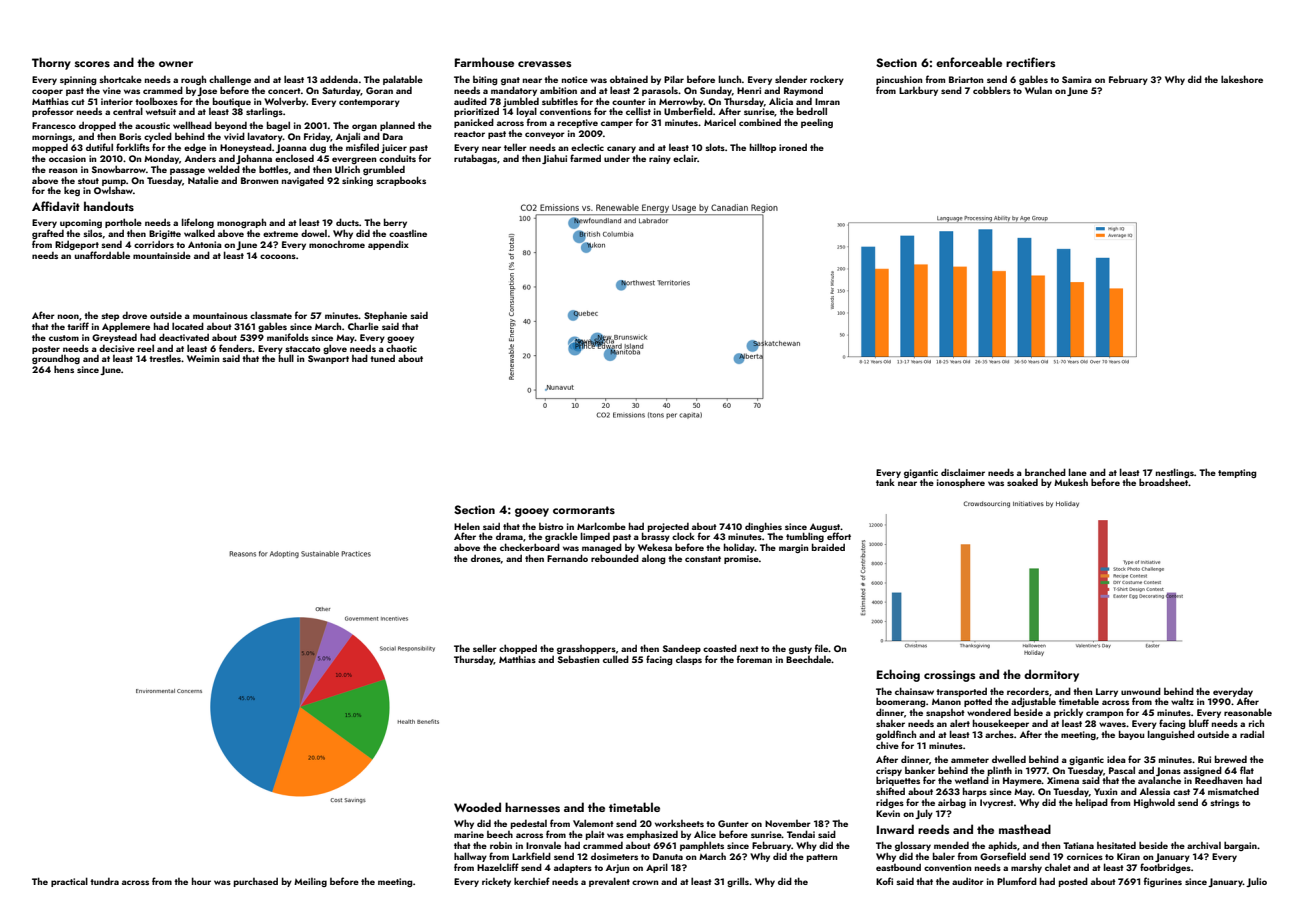  I want to click on tundra, so click(104, 881).
